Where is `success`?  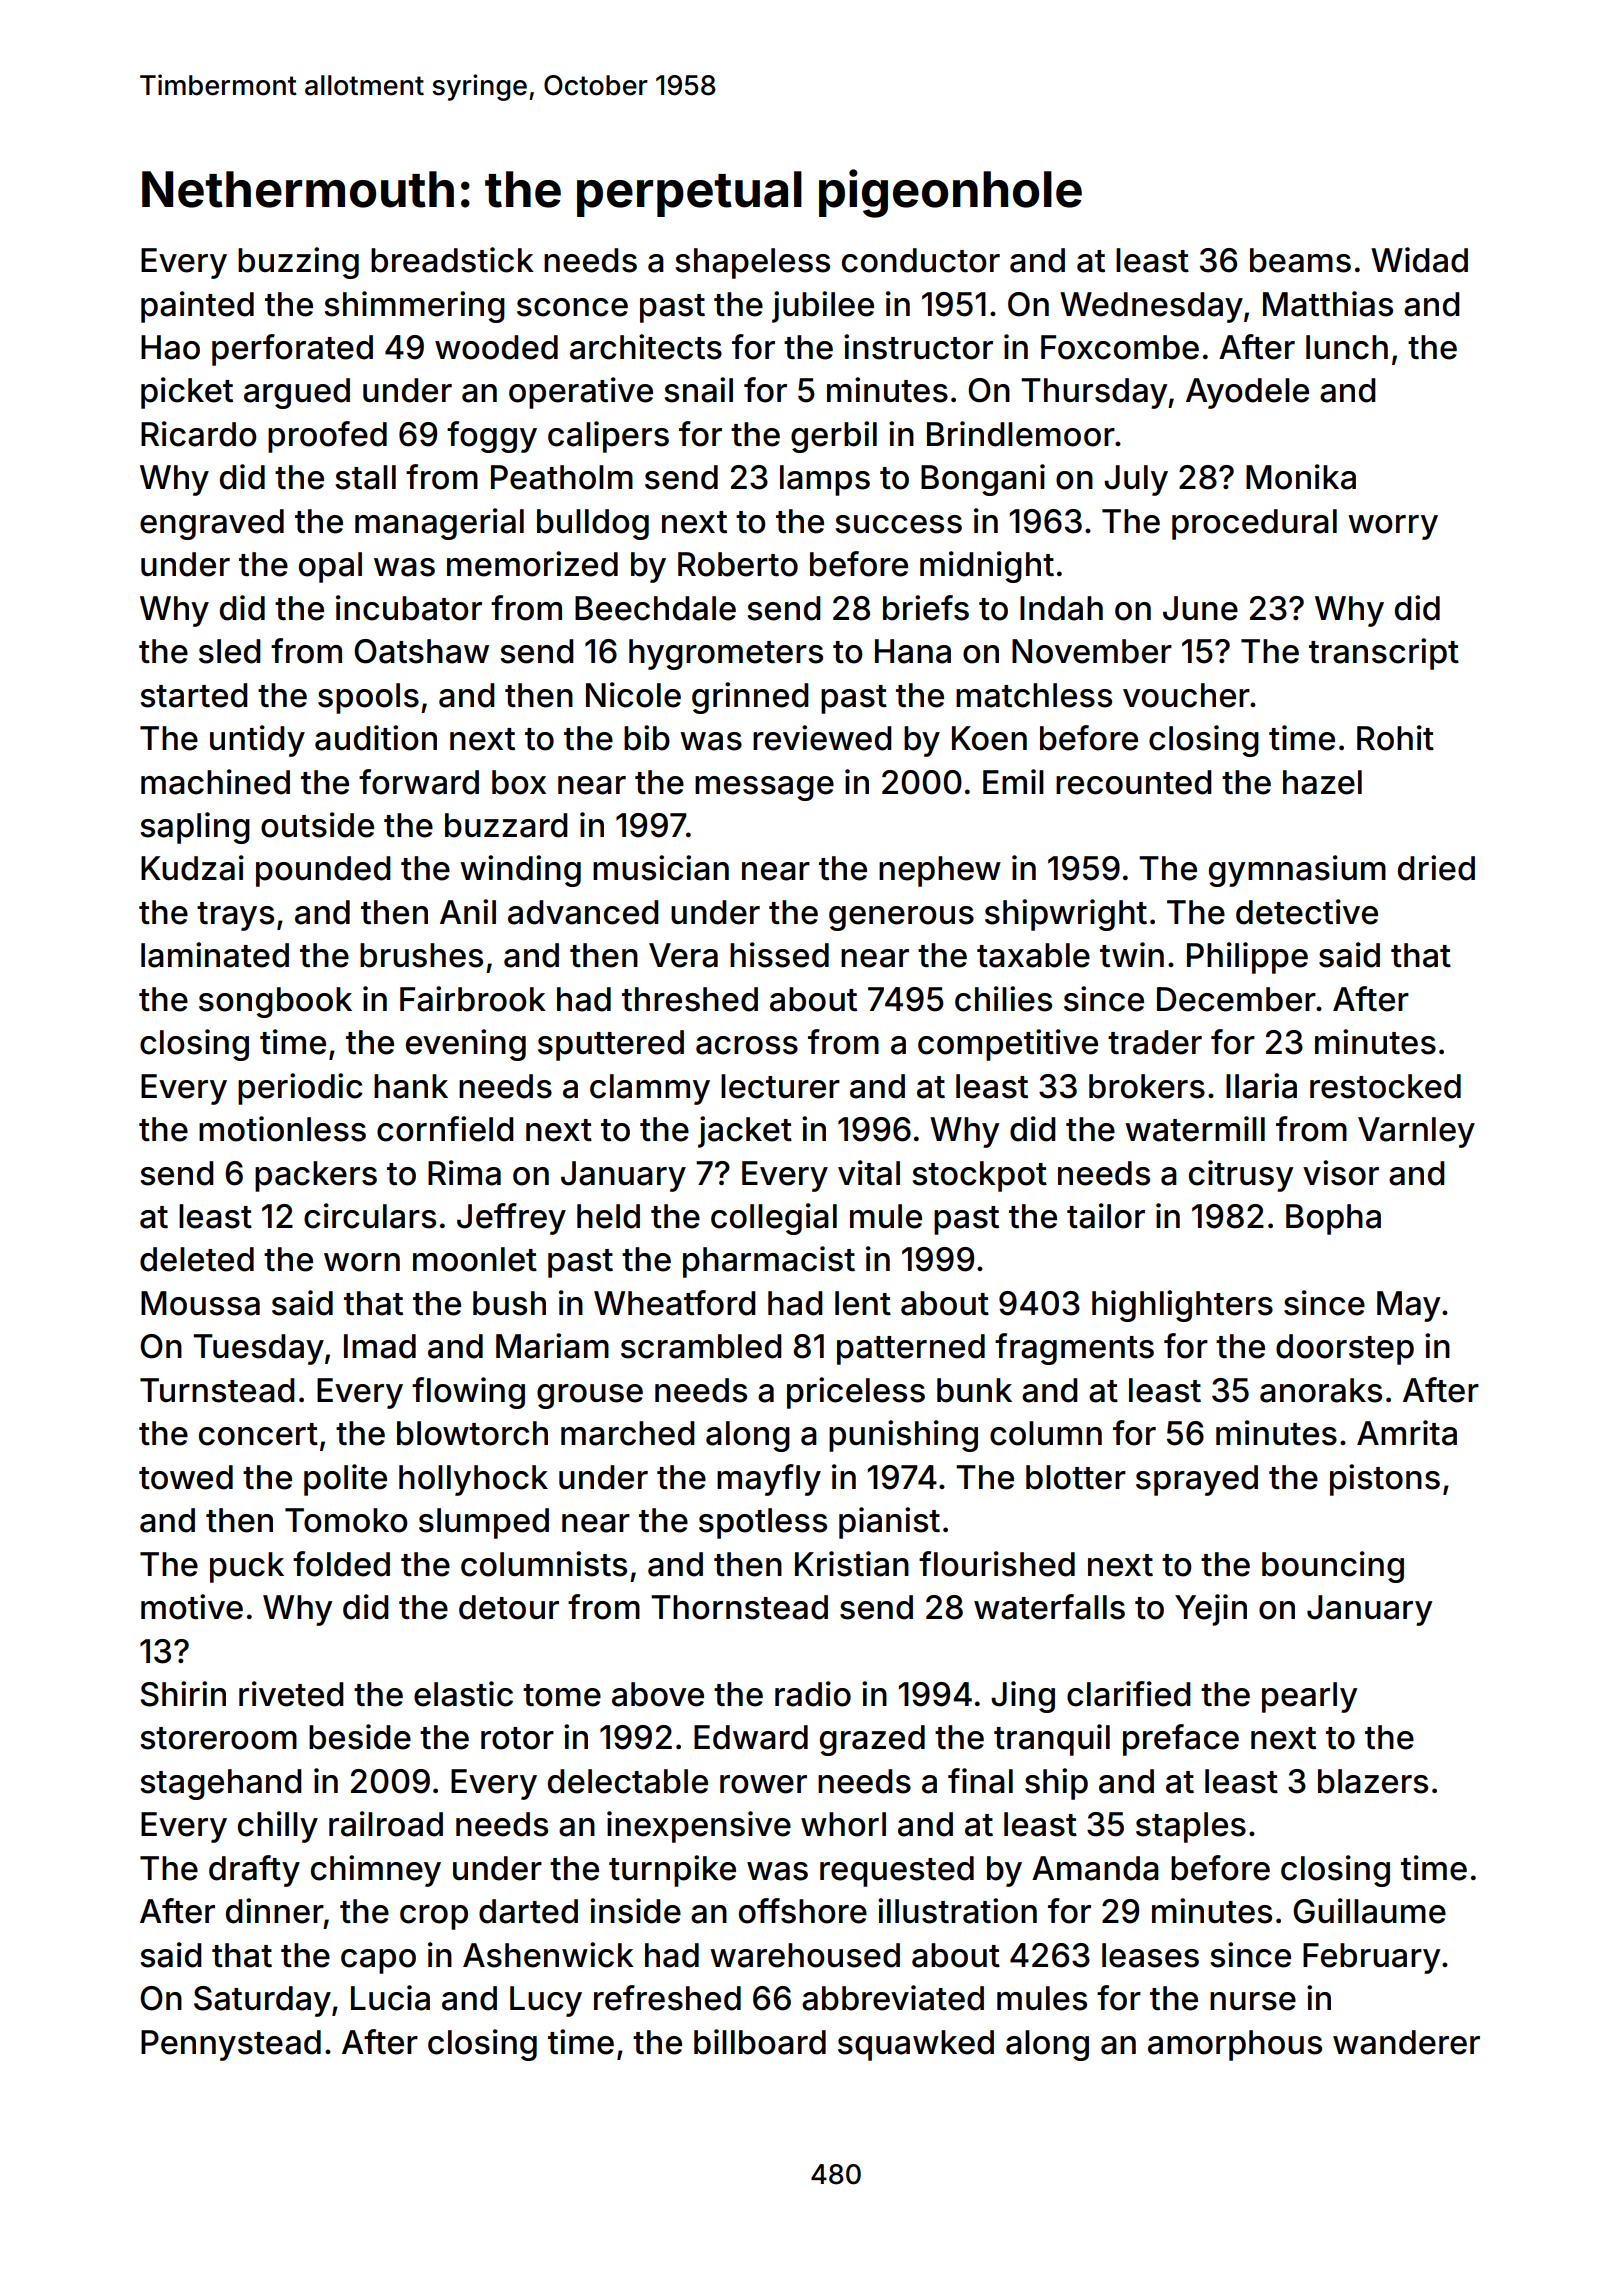
success is located at coordinates (898, 524).
